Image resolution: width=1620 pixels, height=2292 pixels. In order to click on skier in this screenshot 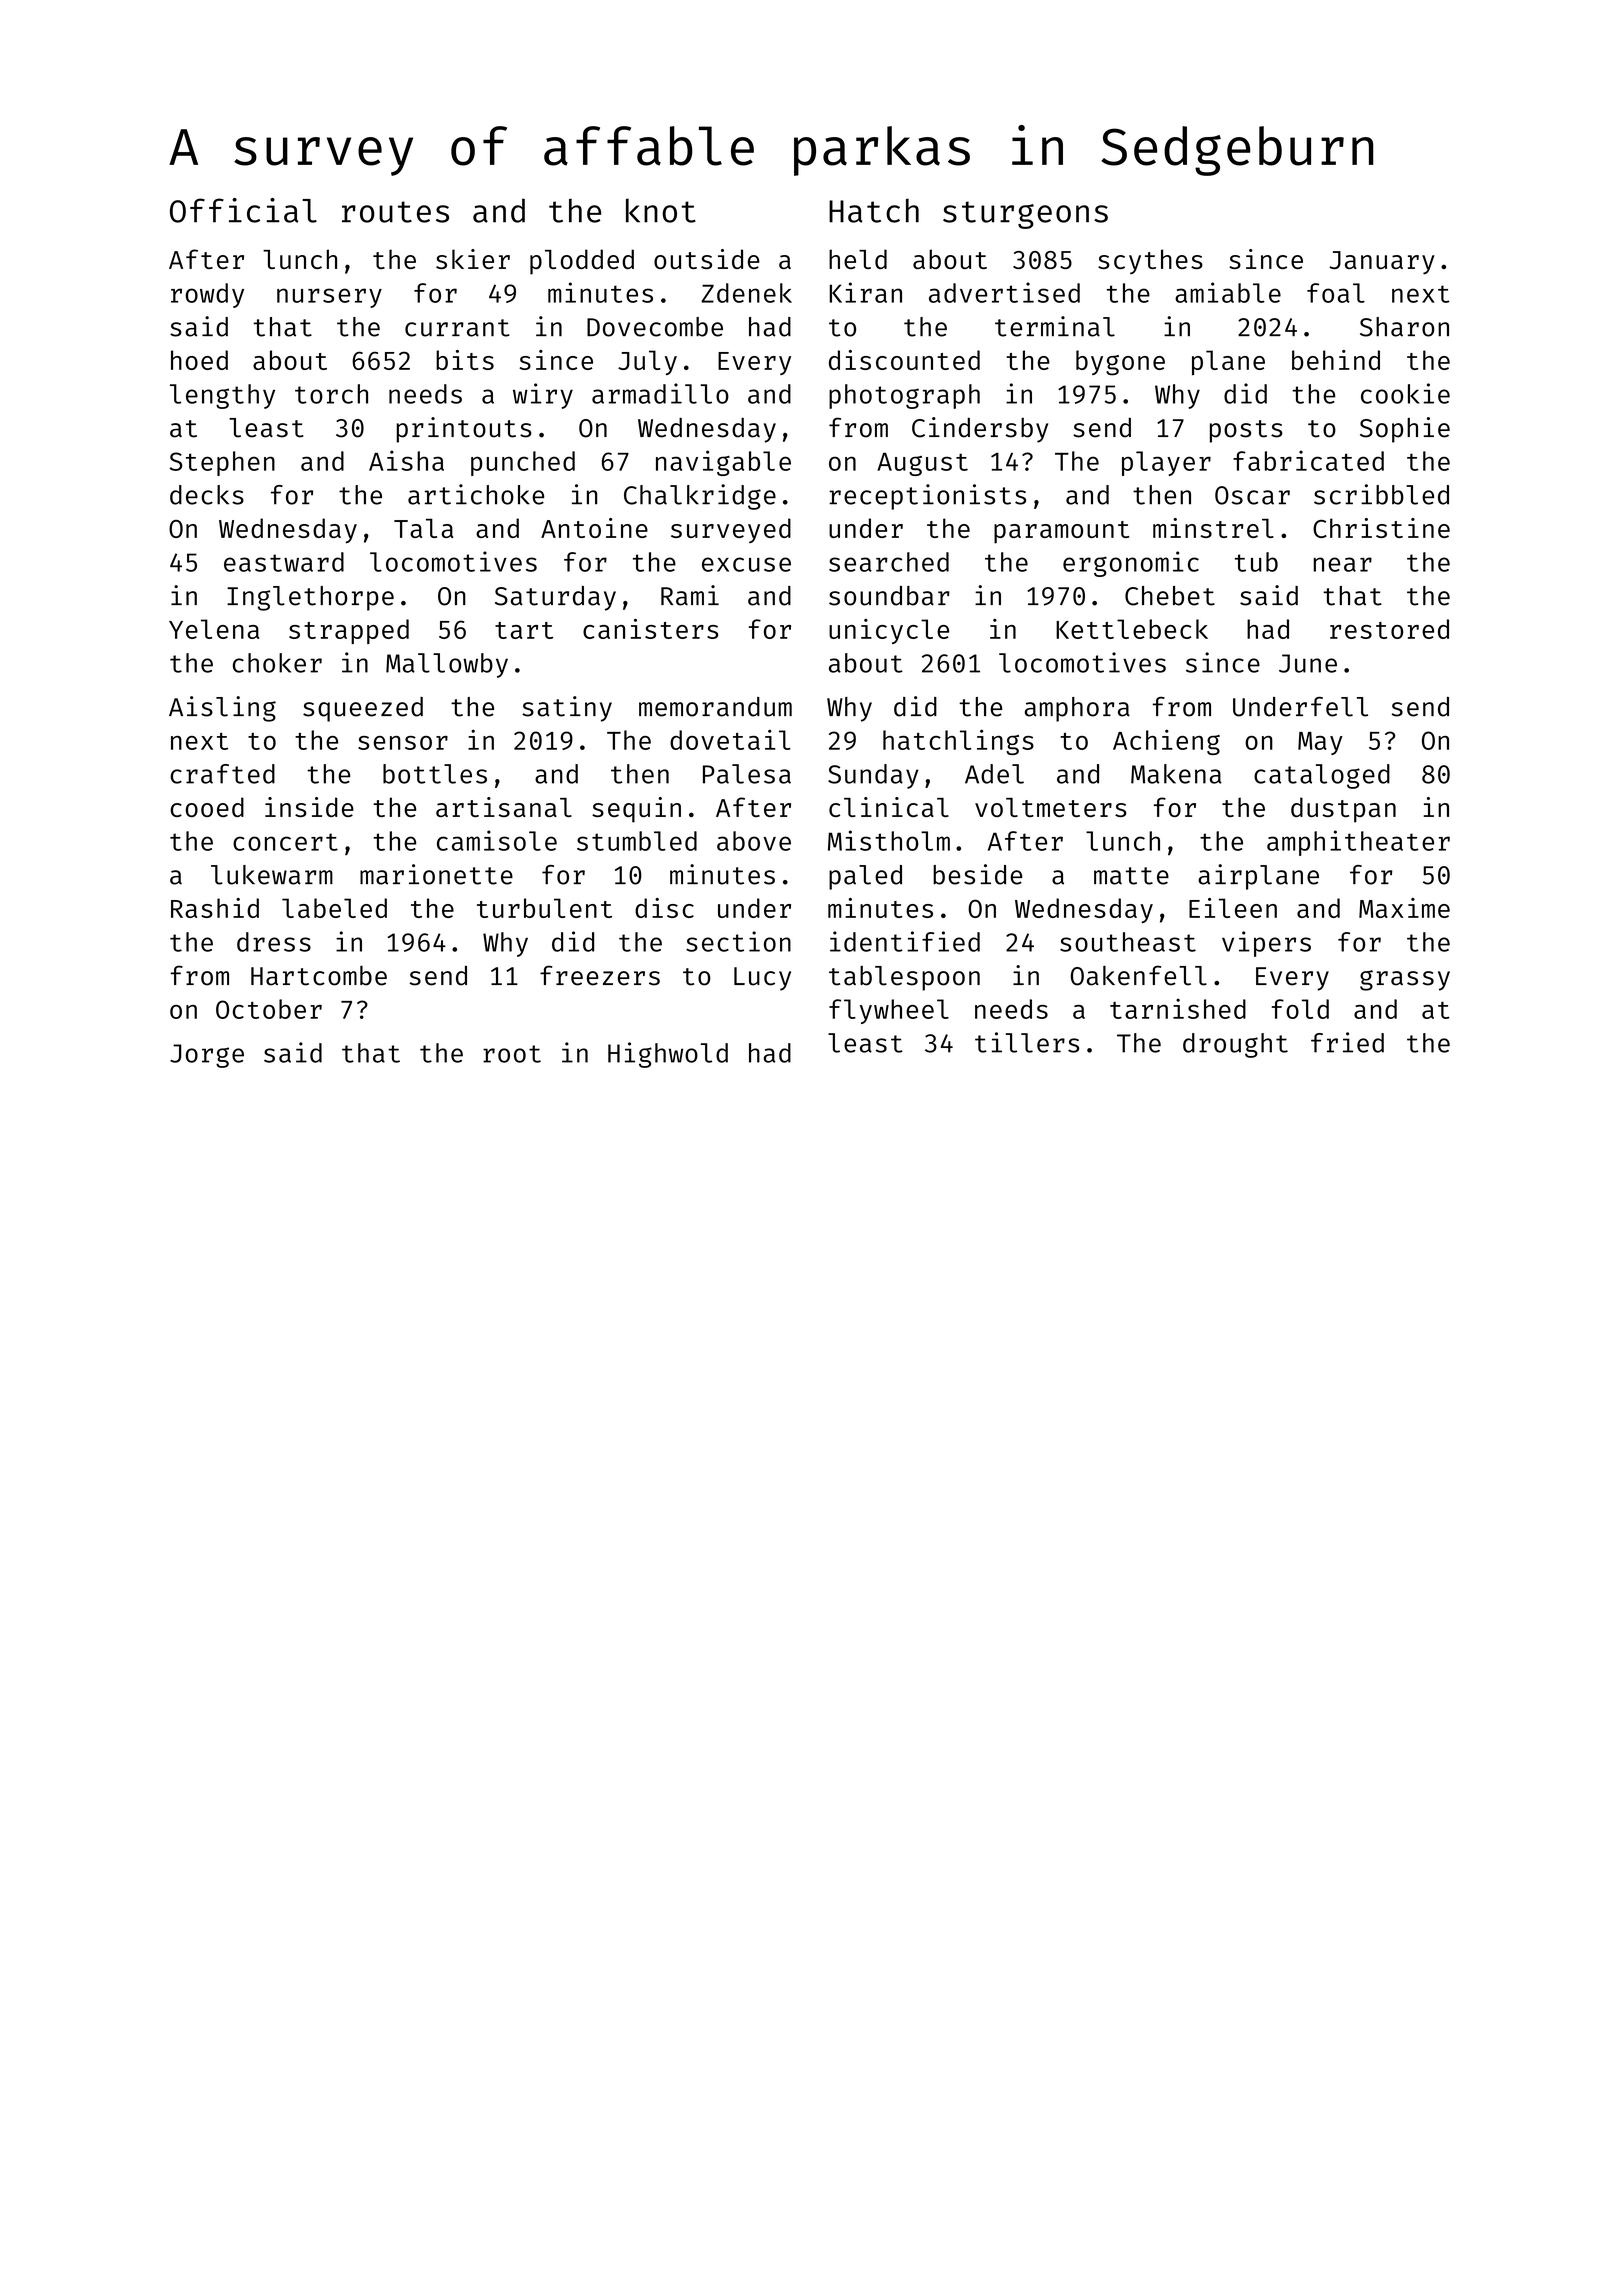, I will do `click(473, 259)`.
